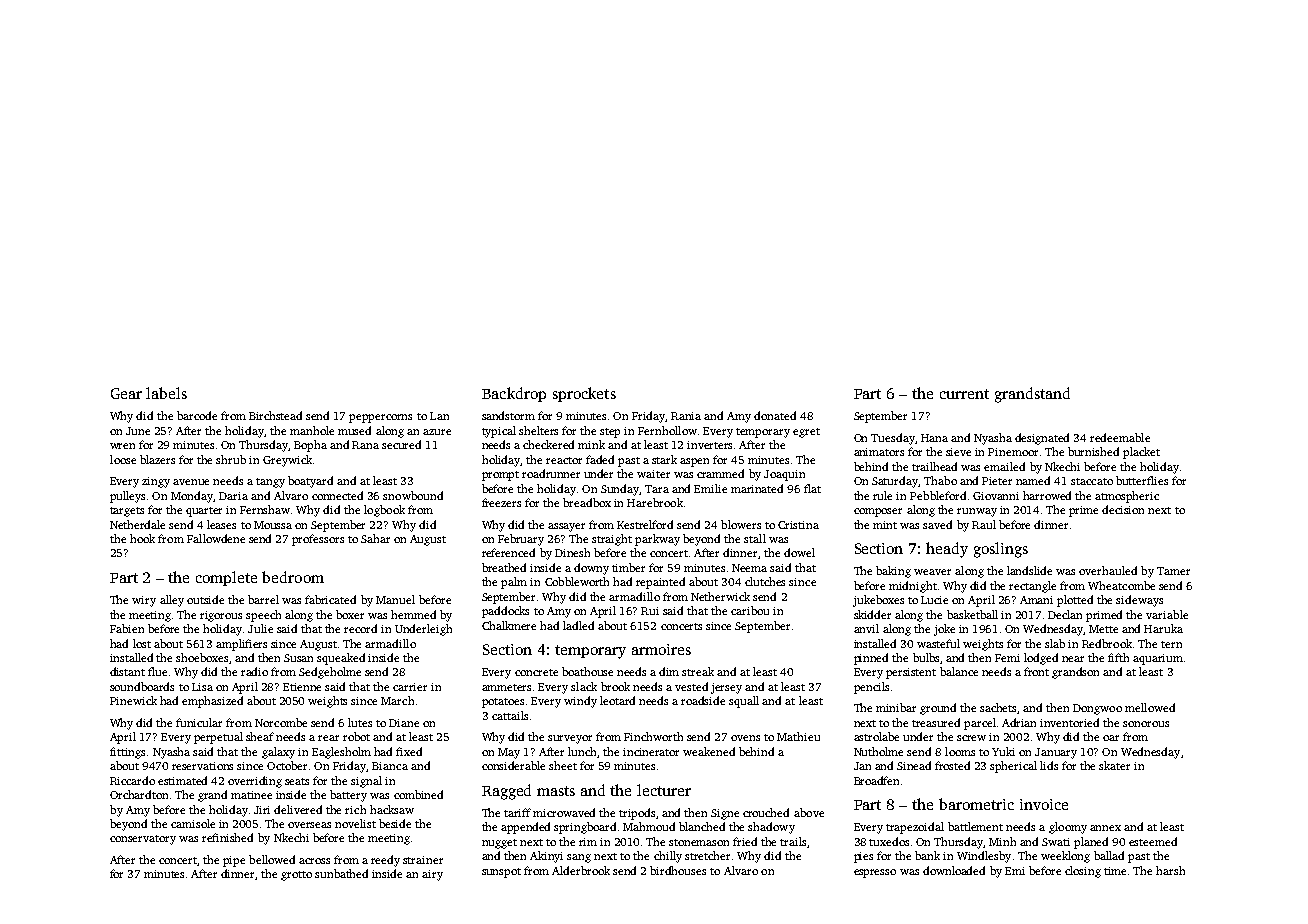 The height and width of the screenshot is (924, 1308). What do you see at coordinates (660, 583) in the screenshot?
I see `repainted` at bounding box center [660, 583].
